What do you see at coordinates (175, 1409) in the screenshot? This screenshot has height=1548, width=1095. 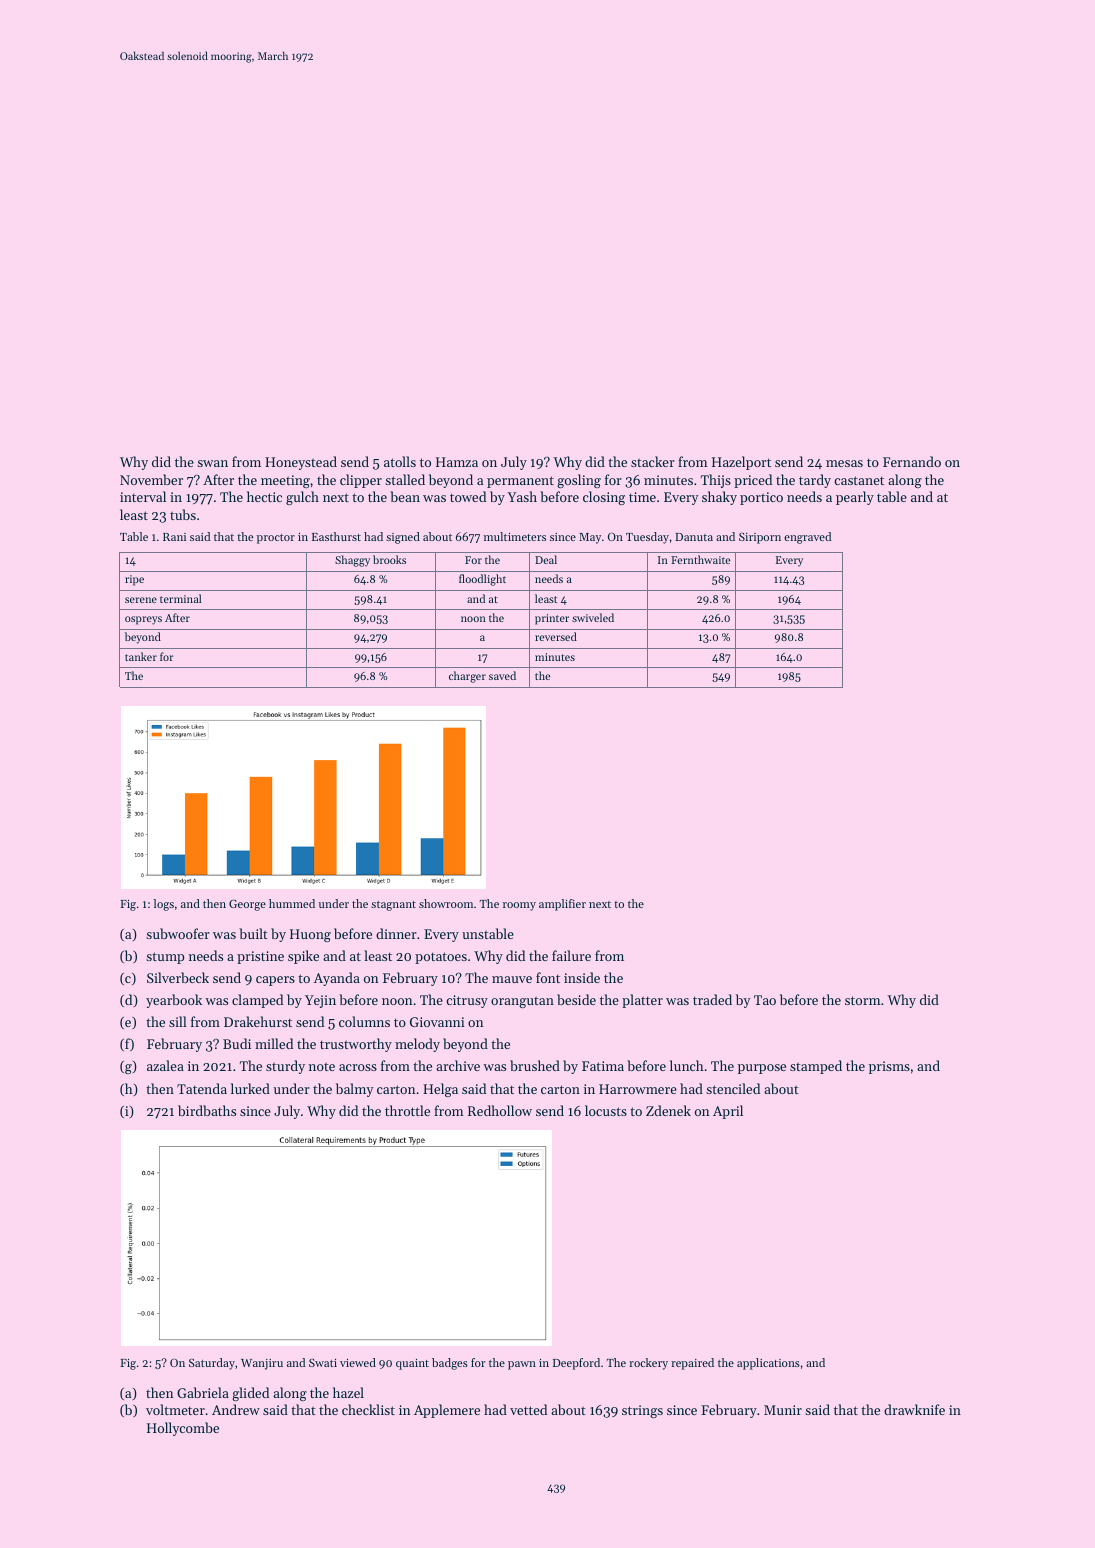 I see `voltmeter` at bounding box center [175, 1409].
